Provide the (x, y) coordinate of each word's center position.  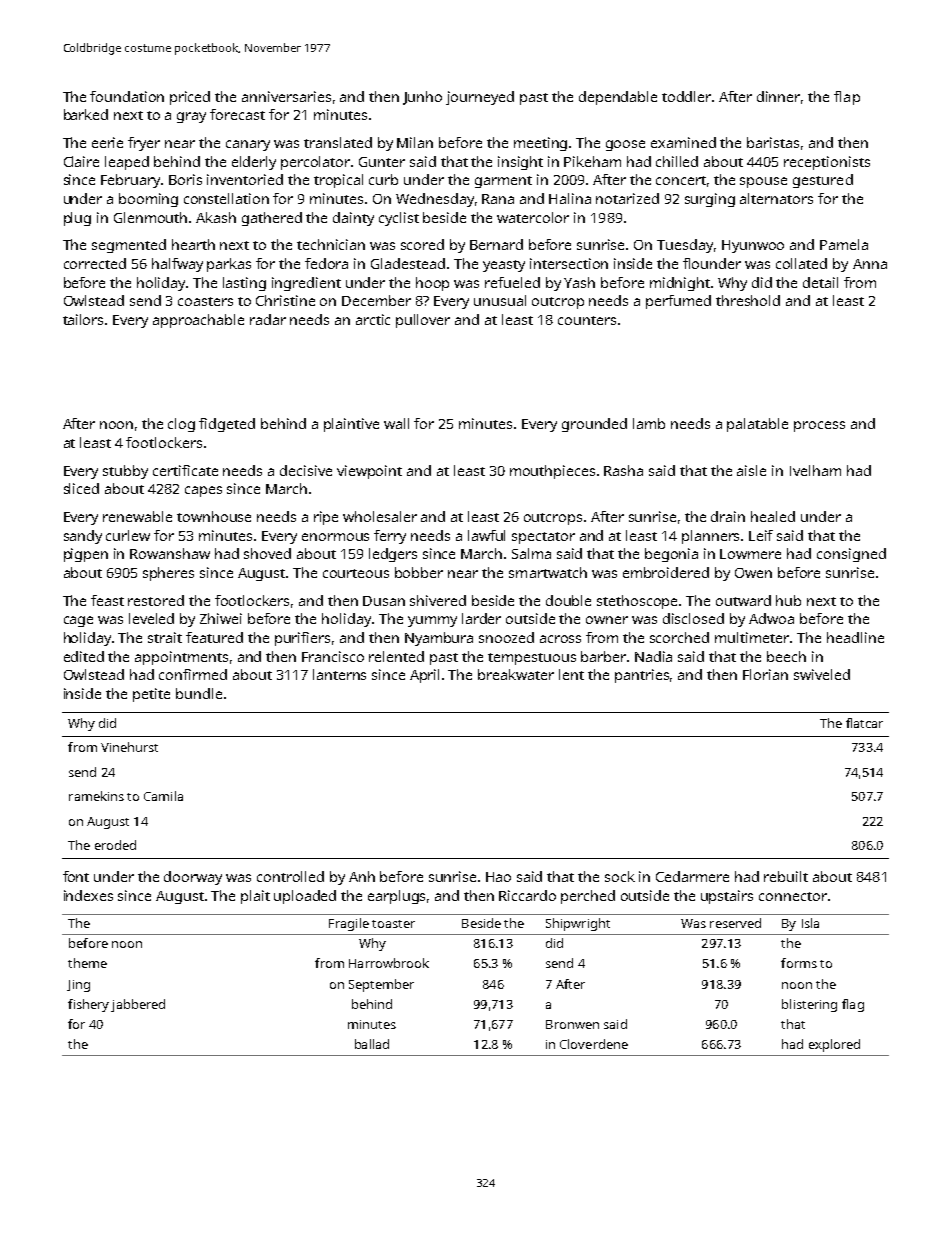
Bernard (496, 244)
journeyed (480, 98)
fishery (88, 1005)
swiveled (822, 674)
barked (86, 114)
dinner (778, 96)
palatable (757, 425)
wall (396, 423)
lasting (244, 284)
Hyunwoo (753, 246)
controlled (290, 876)
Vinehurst (129, 747)
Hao (498, 877)
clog (181, 425)
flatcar (864, 723)
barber (604, 656)
